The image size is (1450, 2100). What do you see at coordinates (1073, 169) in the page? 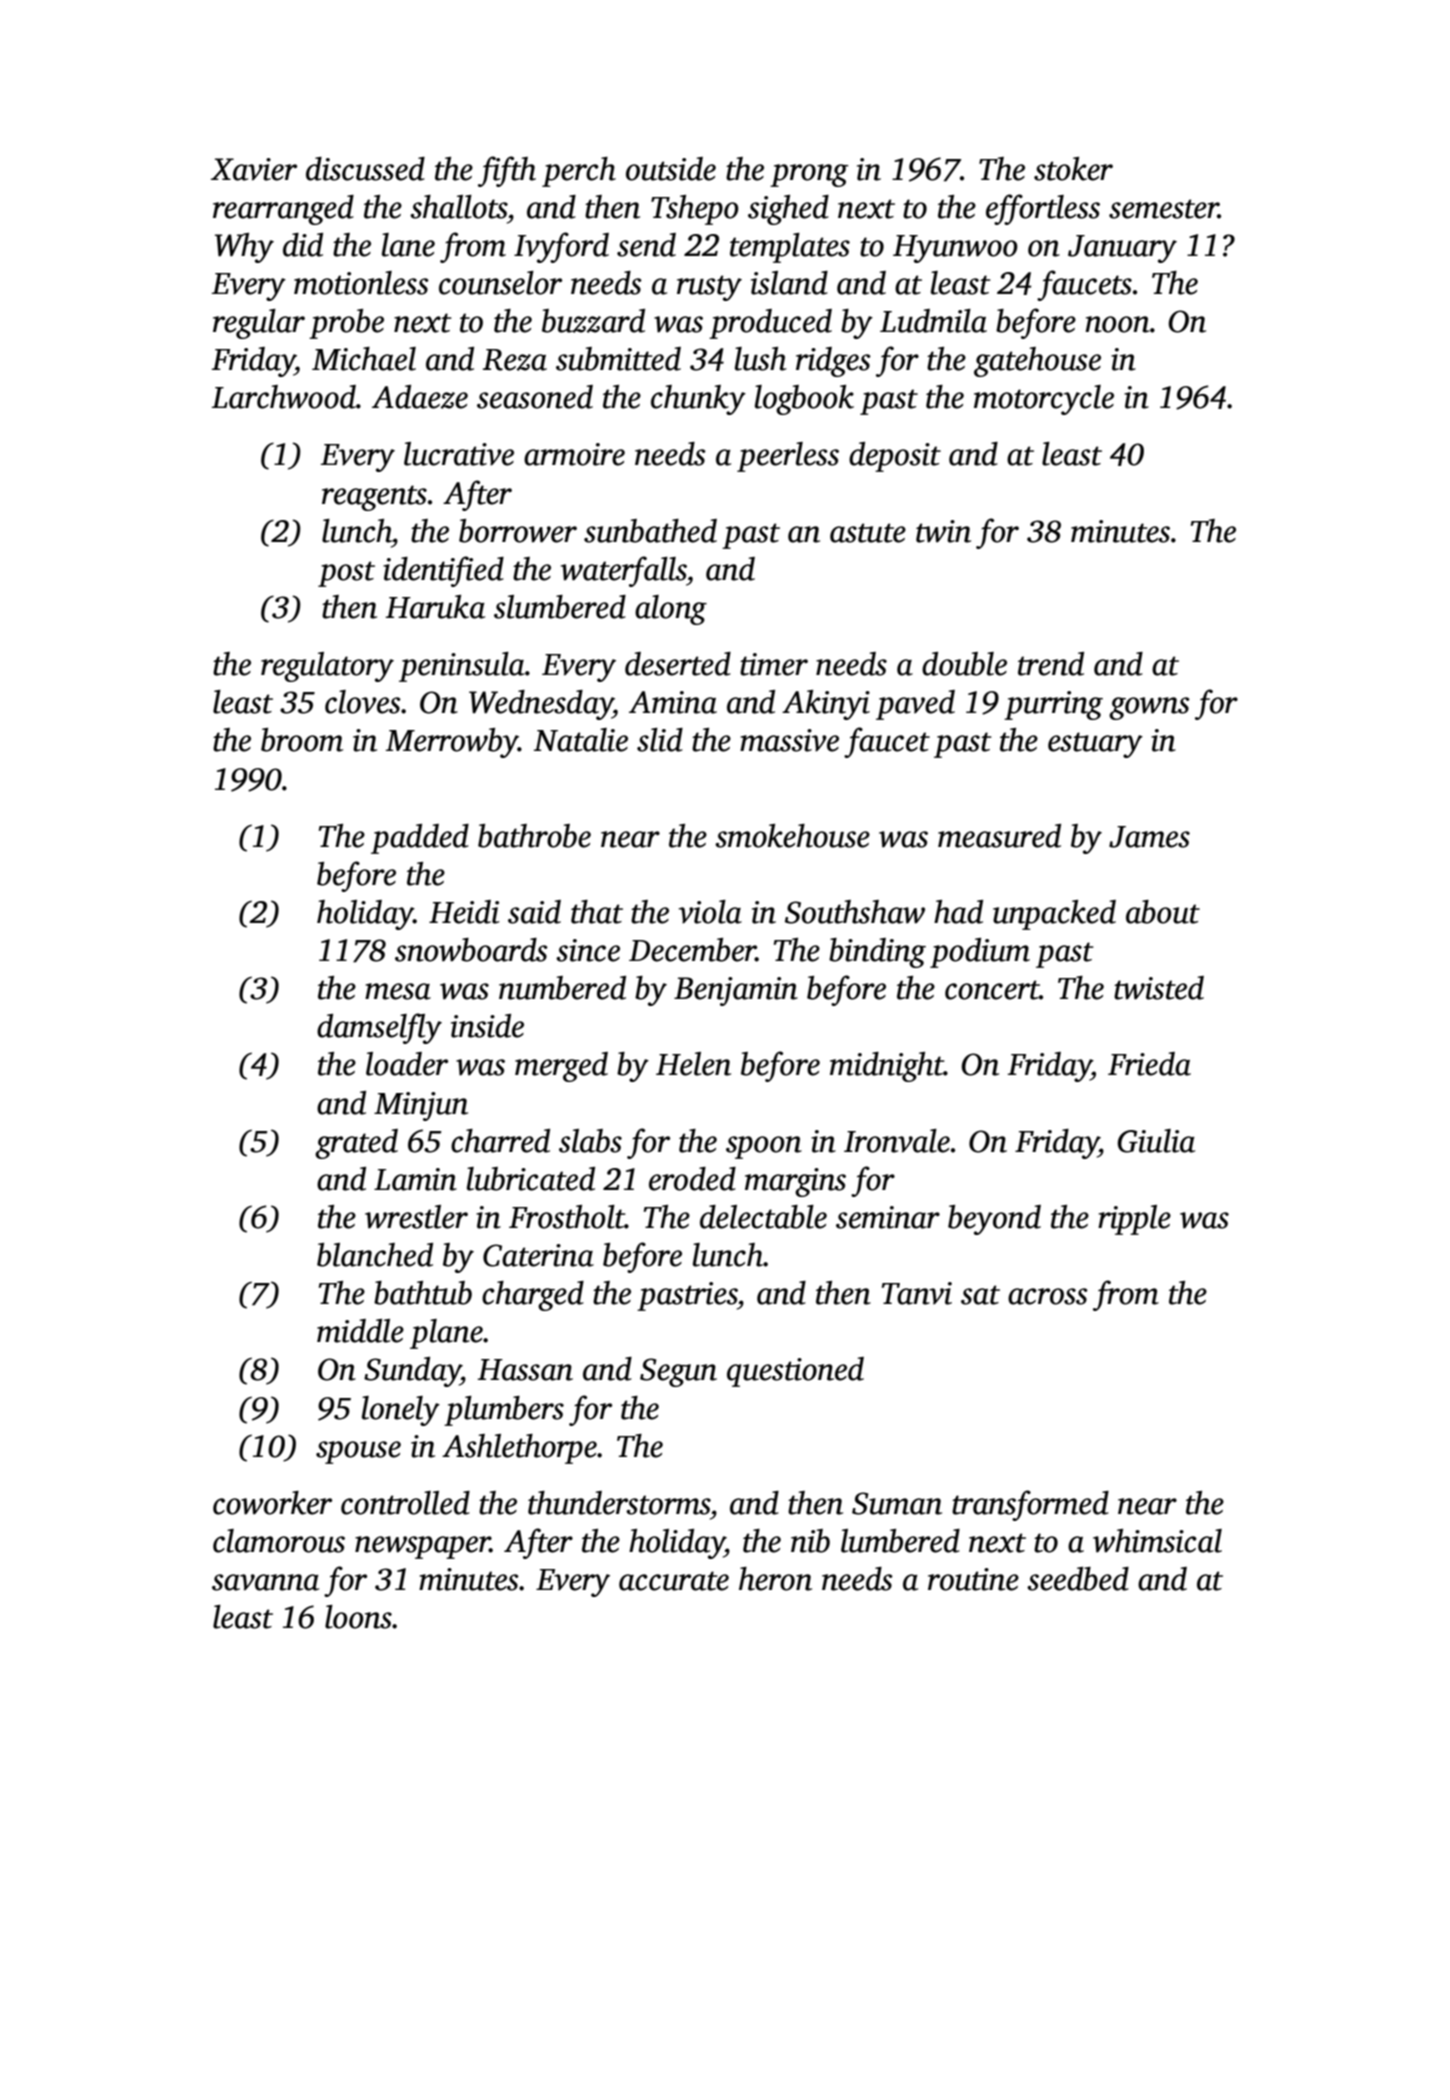
I see `stoker` at bounding box center [1073, 169].
